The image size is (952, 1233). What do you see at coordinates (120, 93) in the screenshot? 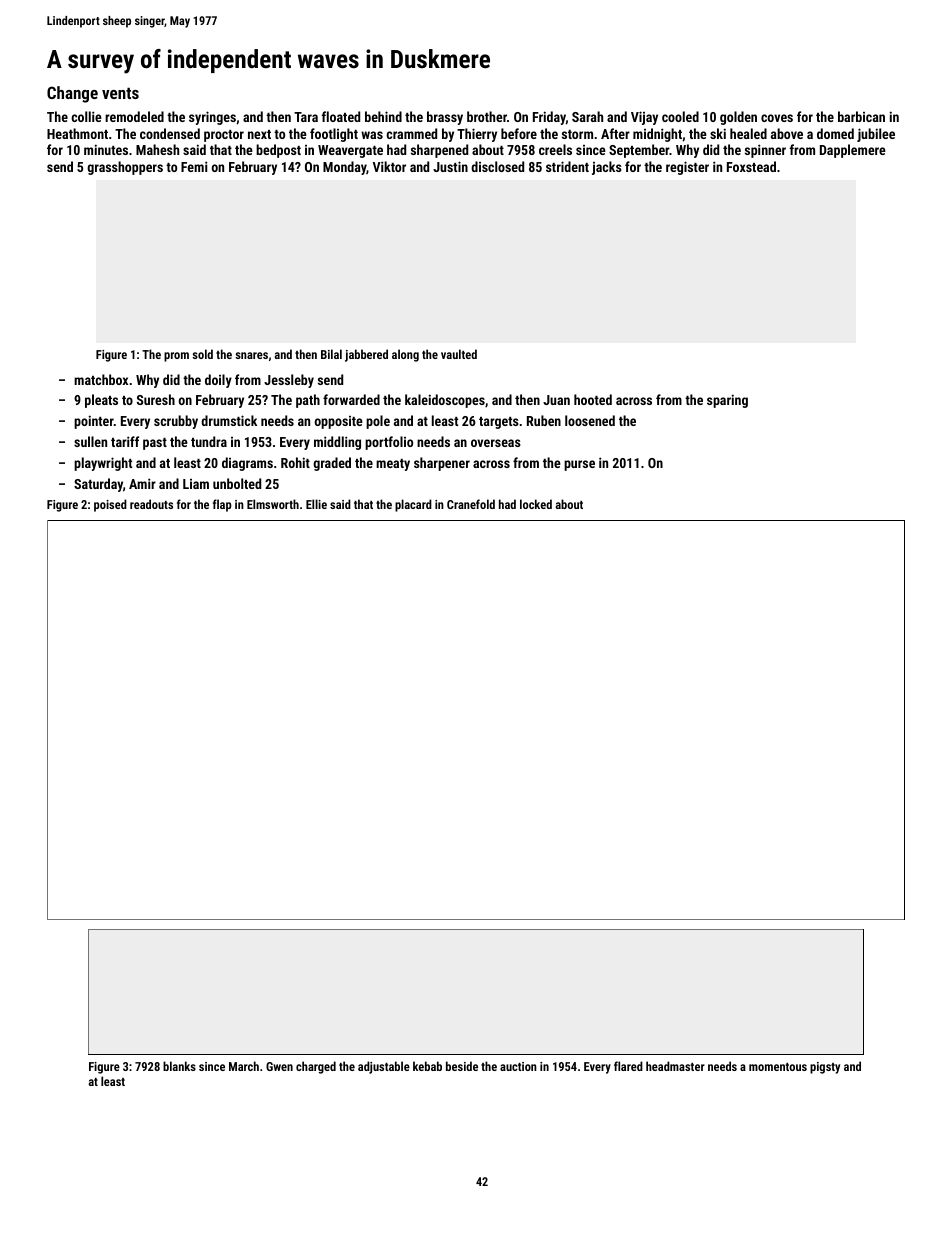
I see `vents` at bounding box center [120, 93].
